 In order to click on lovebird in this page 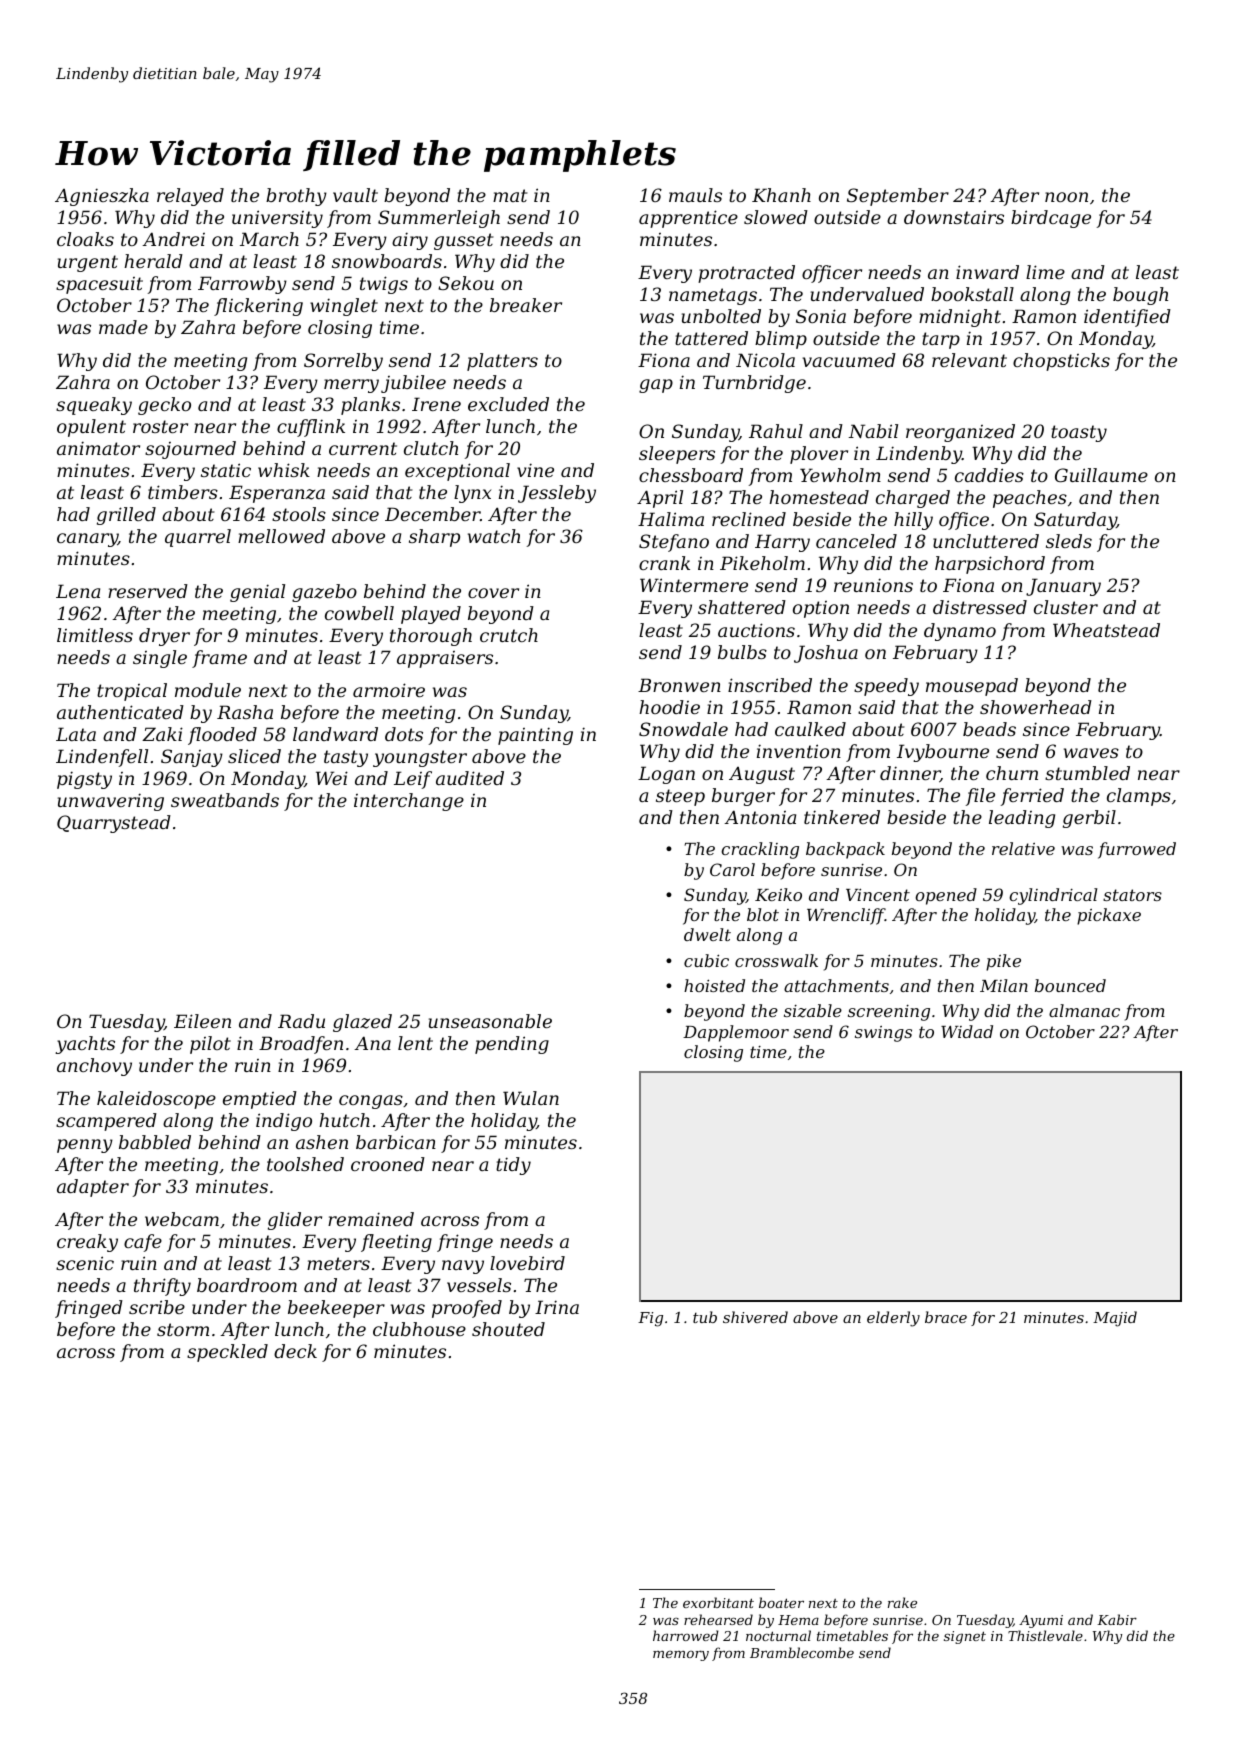, I will do `click(527, 1263)`.
